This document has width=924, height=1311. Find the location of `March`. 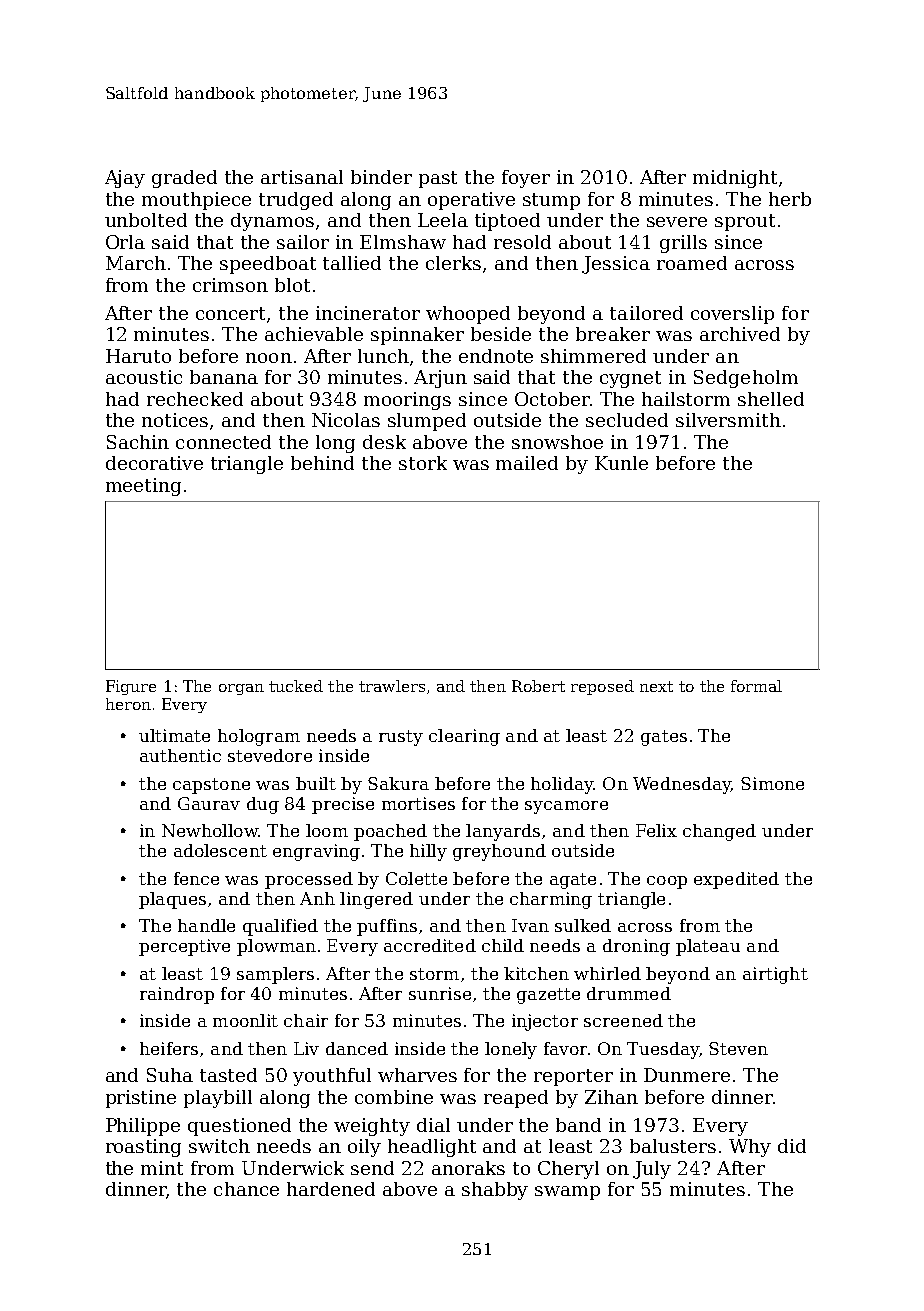

March is located at coordinates (136, 263).
